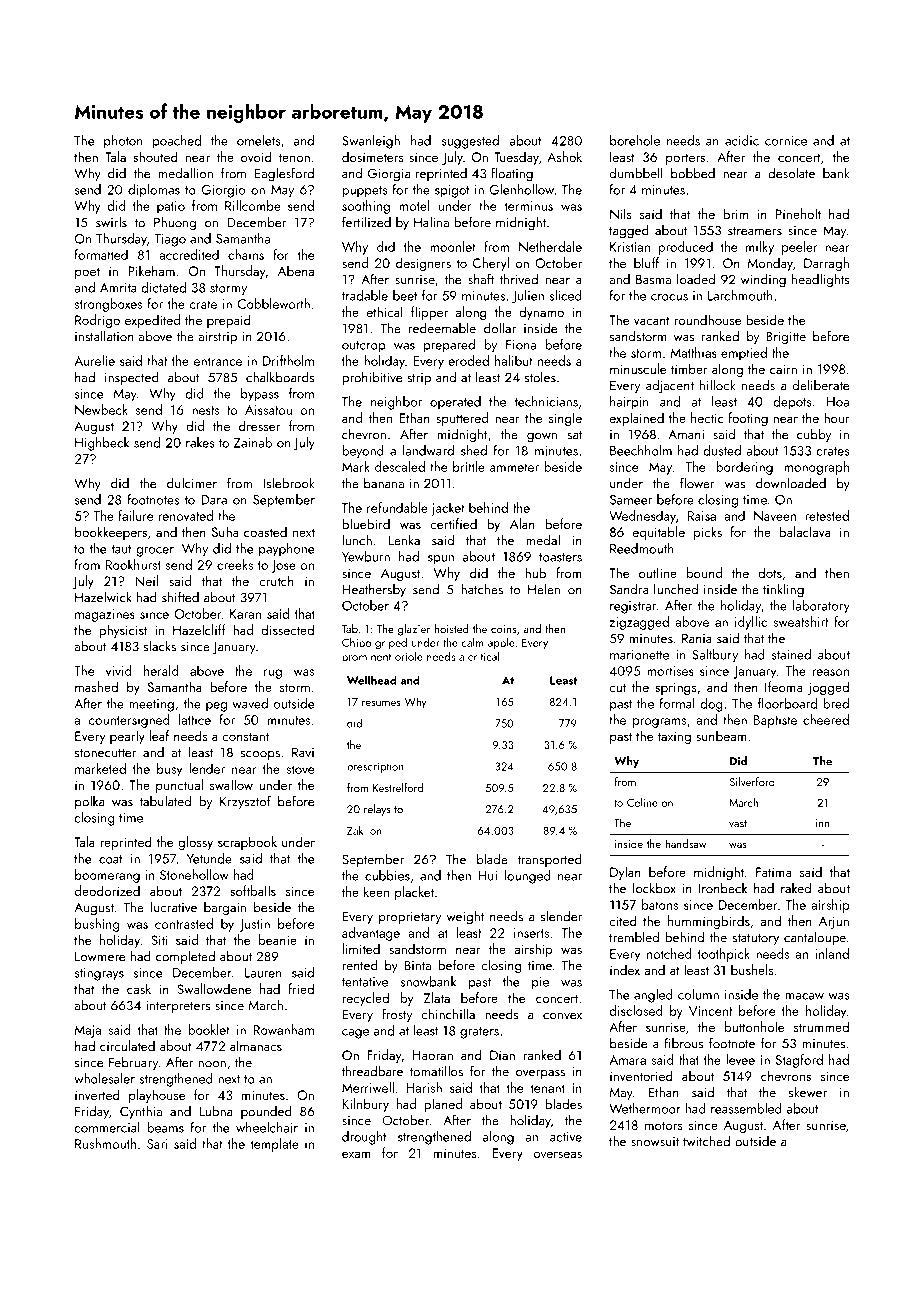 Image resolution: width=924 pixels, height=1308 pixels. Describe the element at coordinates (564, 156) in the screenshot. I see `Ashok` at that location.
